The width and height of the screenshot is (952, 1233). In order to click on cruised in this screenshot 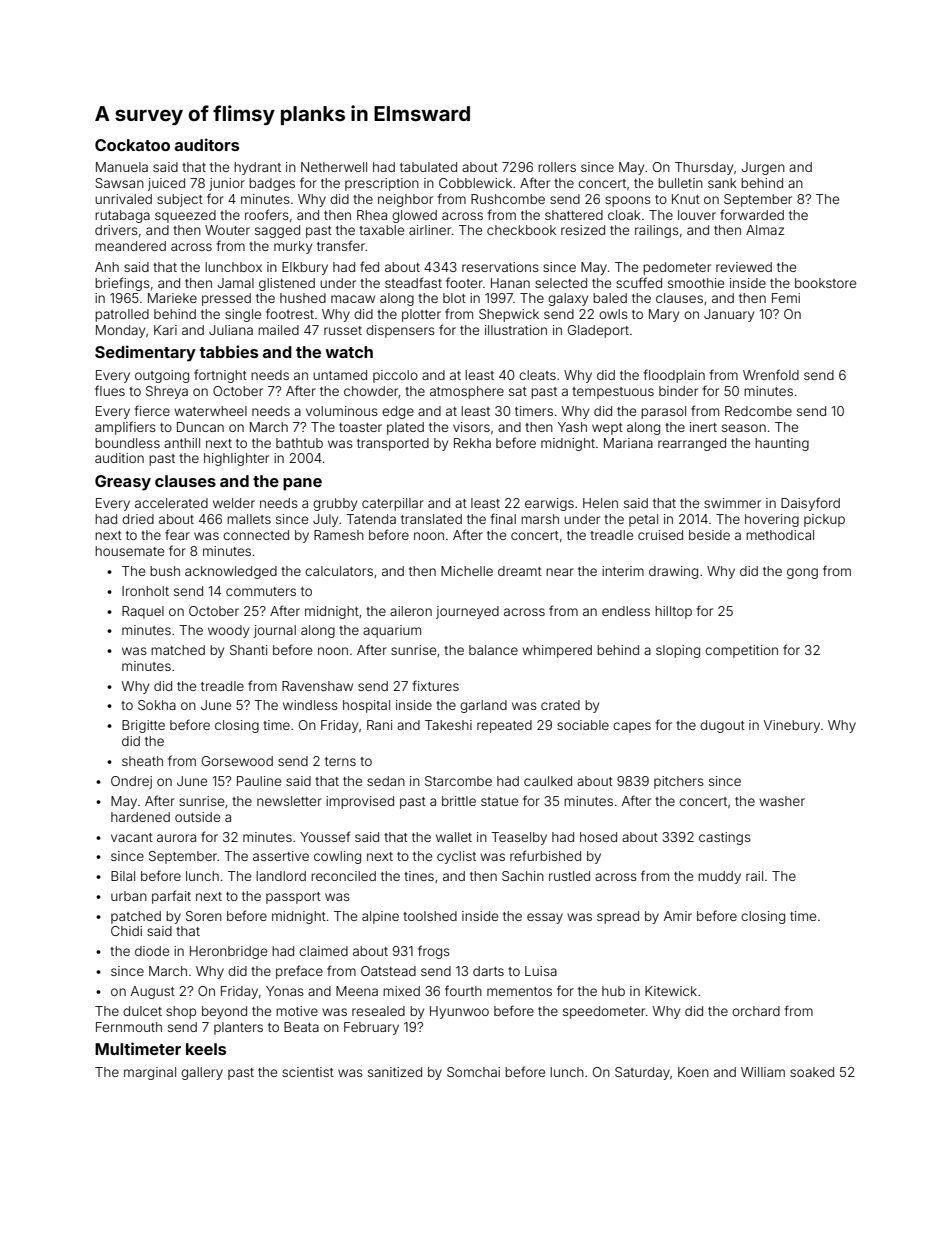, I will do `click(660, 535)`.
